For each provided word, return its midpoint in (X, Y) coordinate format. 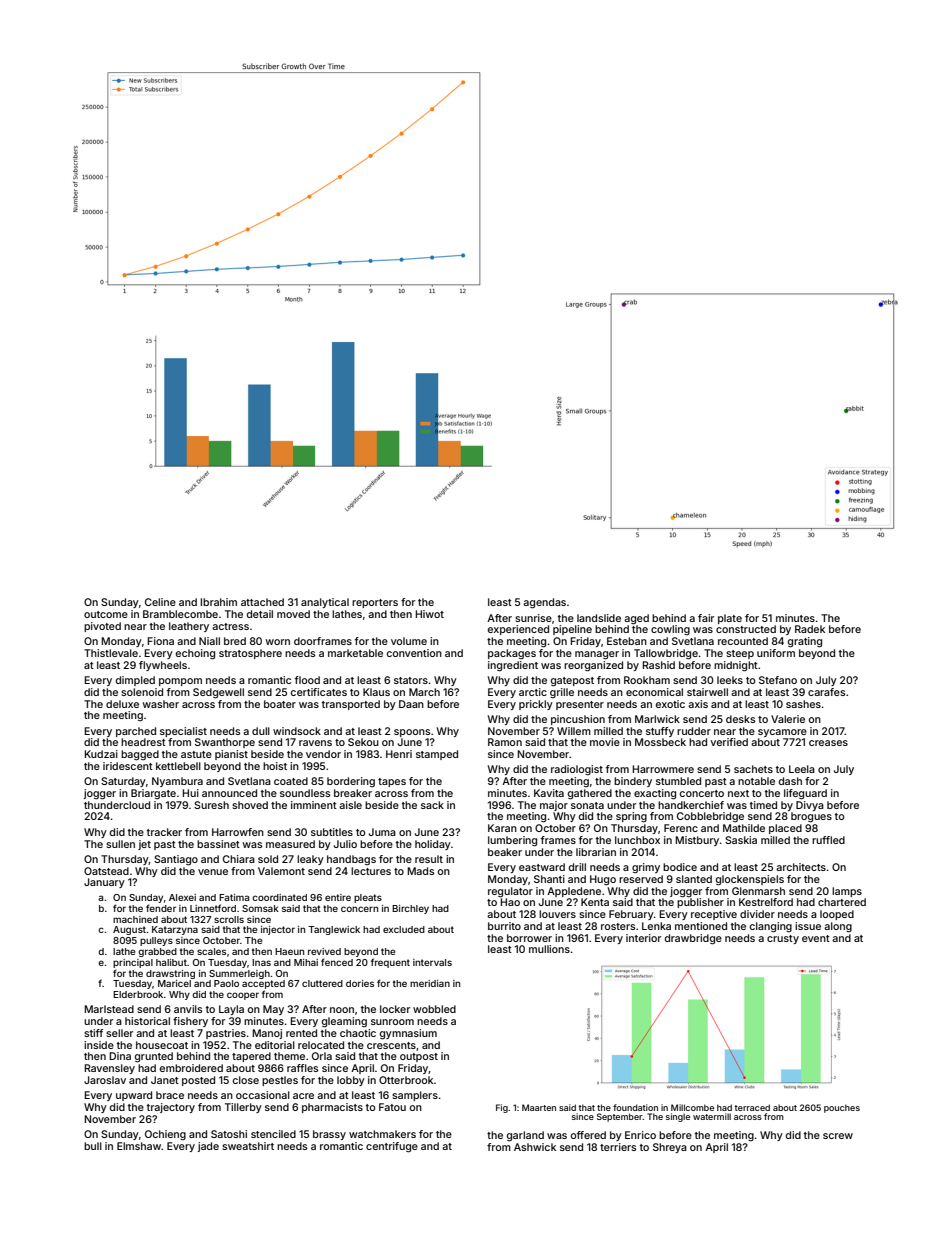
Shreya (670, 1148)
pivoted (102, 627)
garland (525, 1136)
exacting (655, 794)
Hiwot (429, 614)
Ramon (505, 742)
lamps (847, 892)
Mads (420, 871)
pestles (280, 1081)
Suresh (211, 805)
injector (278, 930)
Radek (810, 629)
